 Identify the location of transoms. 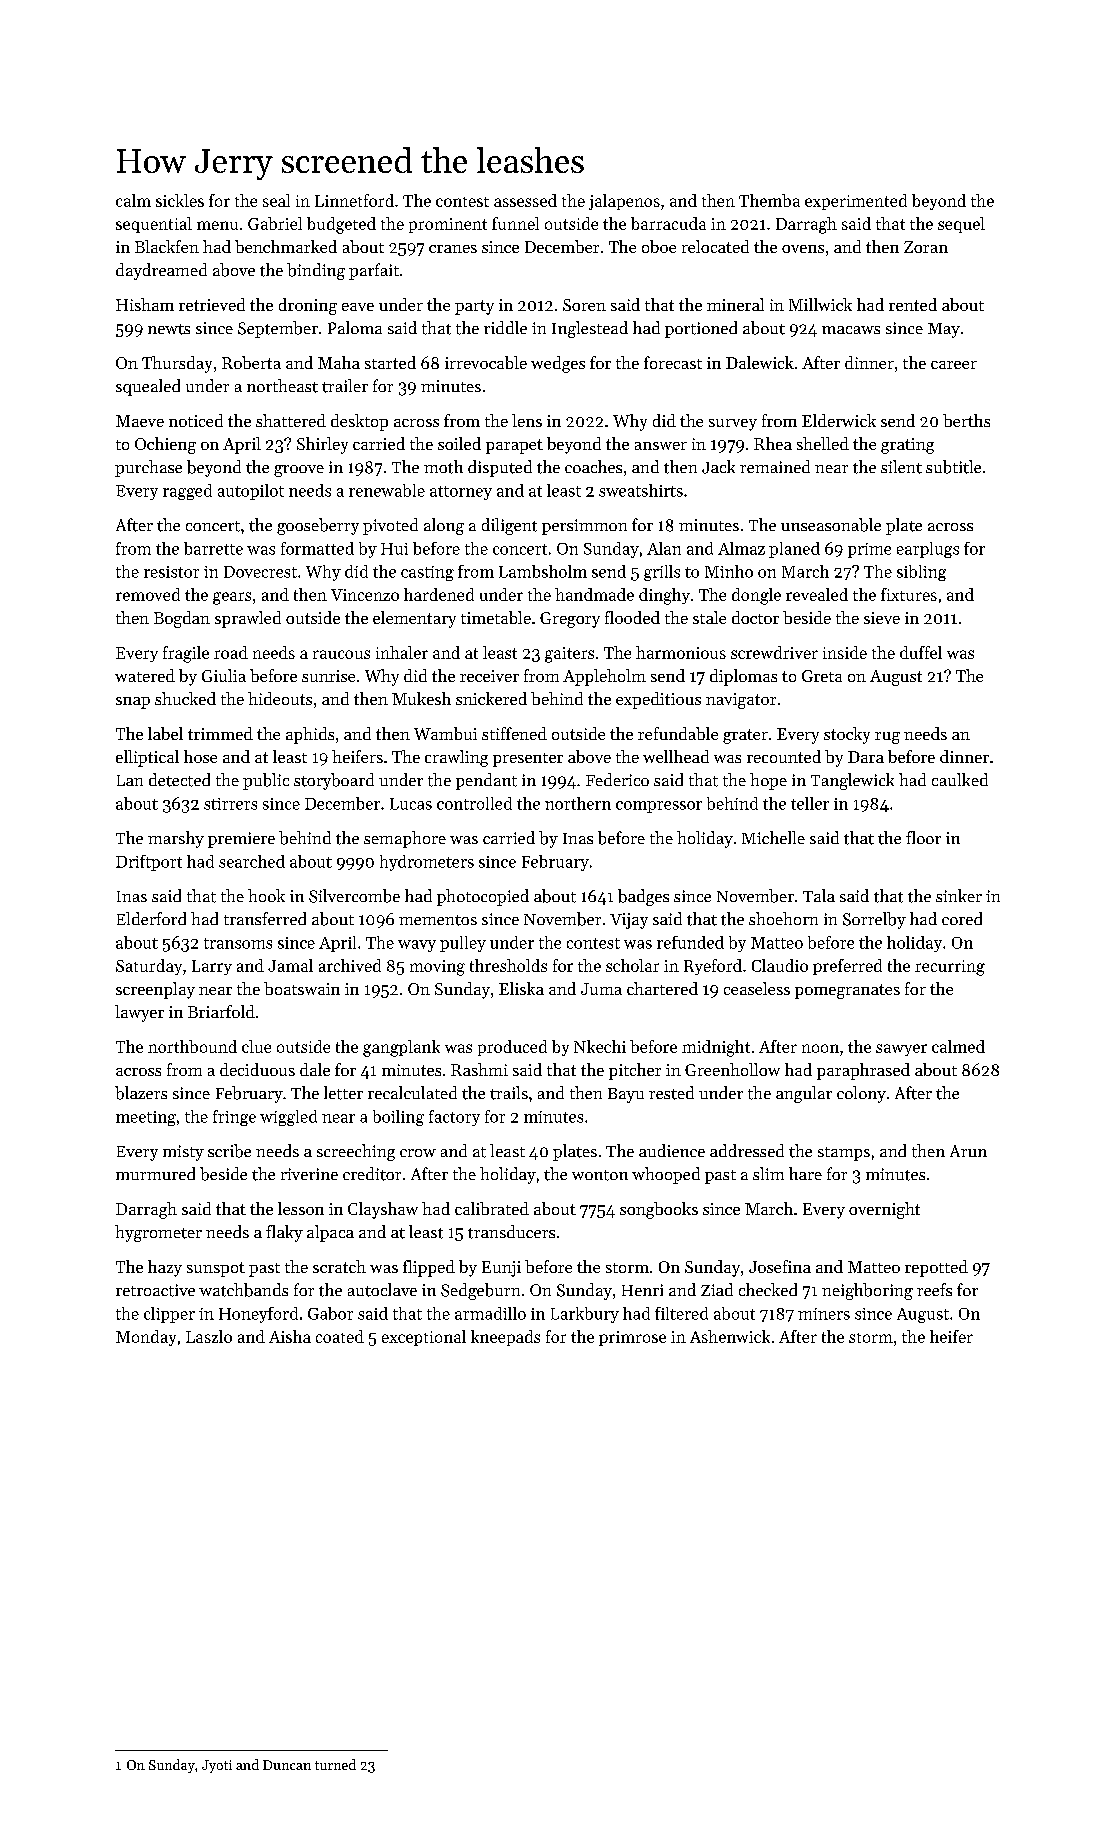
(238, 943).
